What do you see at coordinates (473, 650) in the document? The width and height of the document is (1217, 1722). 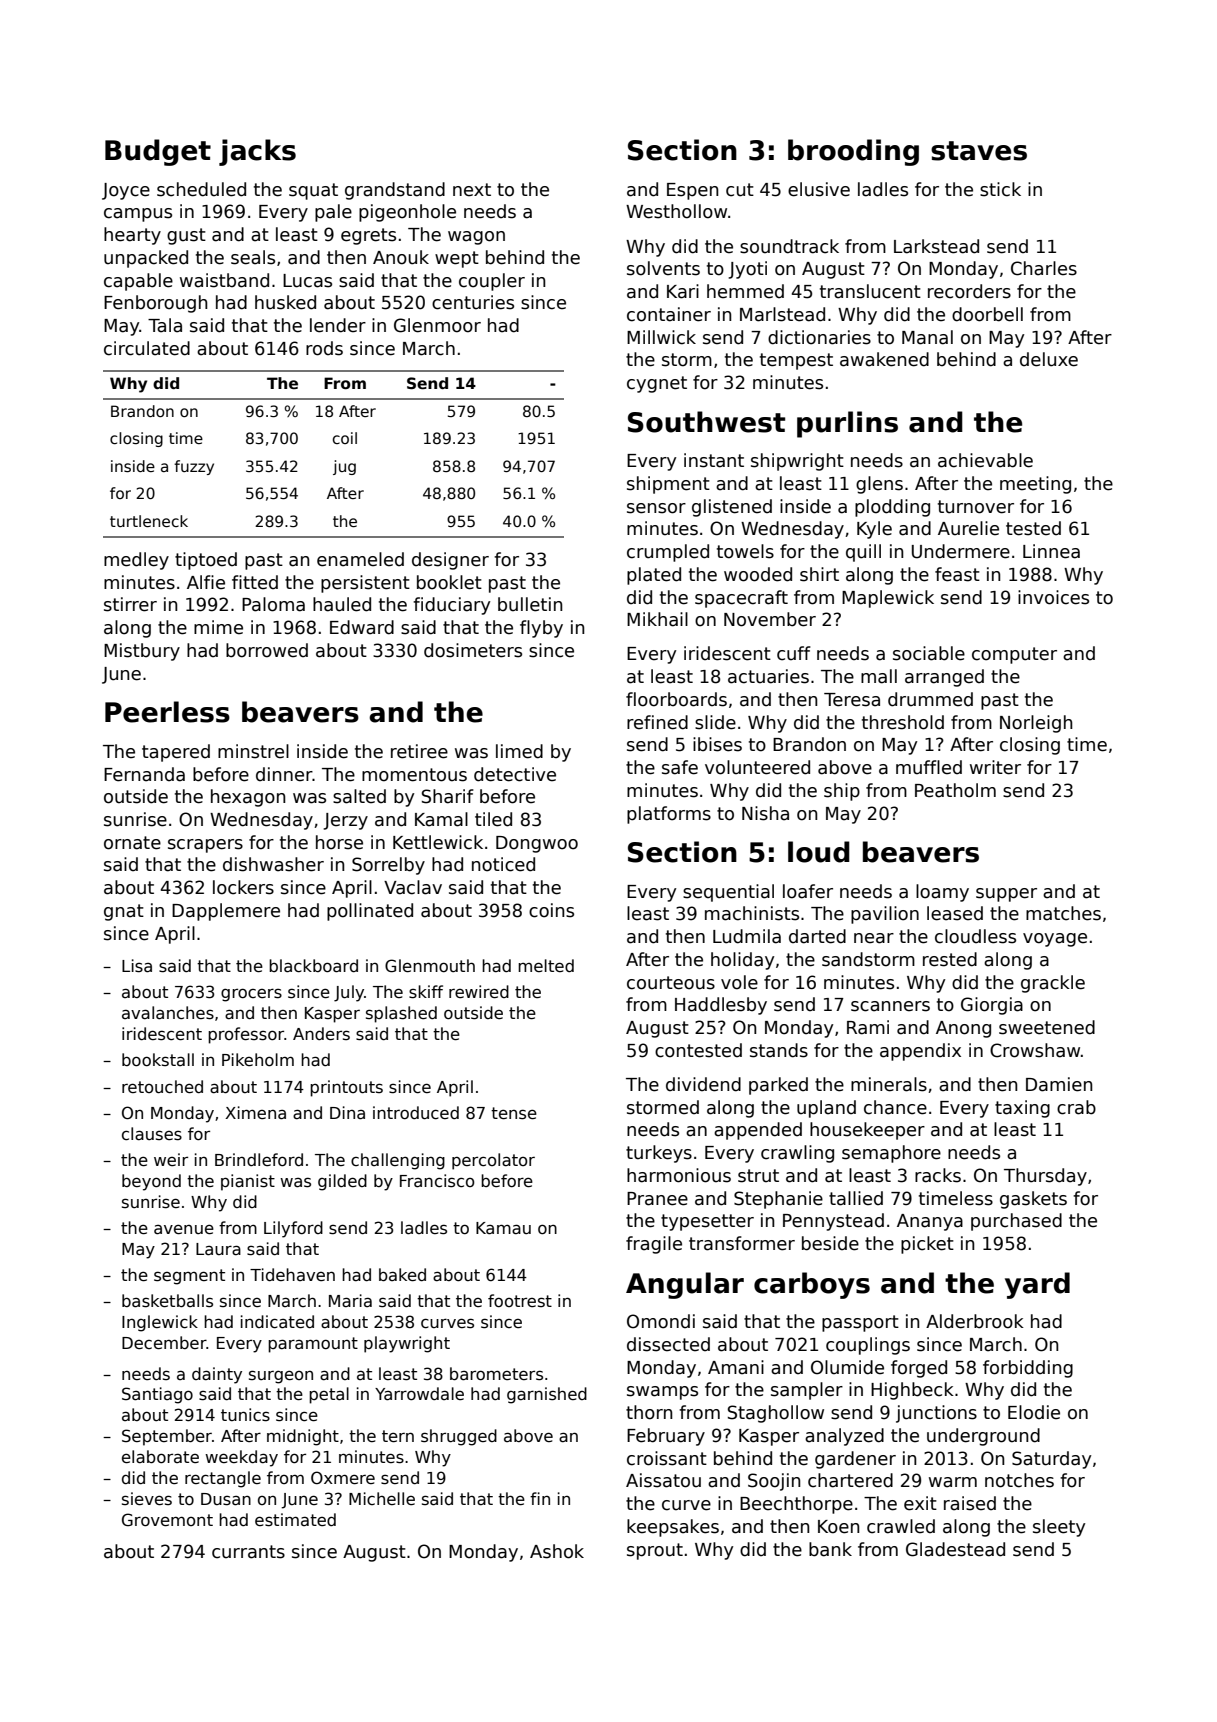 I see `dosimeters` at bounding box center [473, 650].
